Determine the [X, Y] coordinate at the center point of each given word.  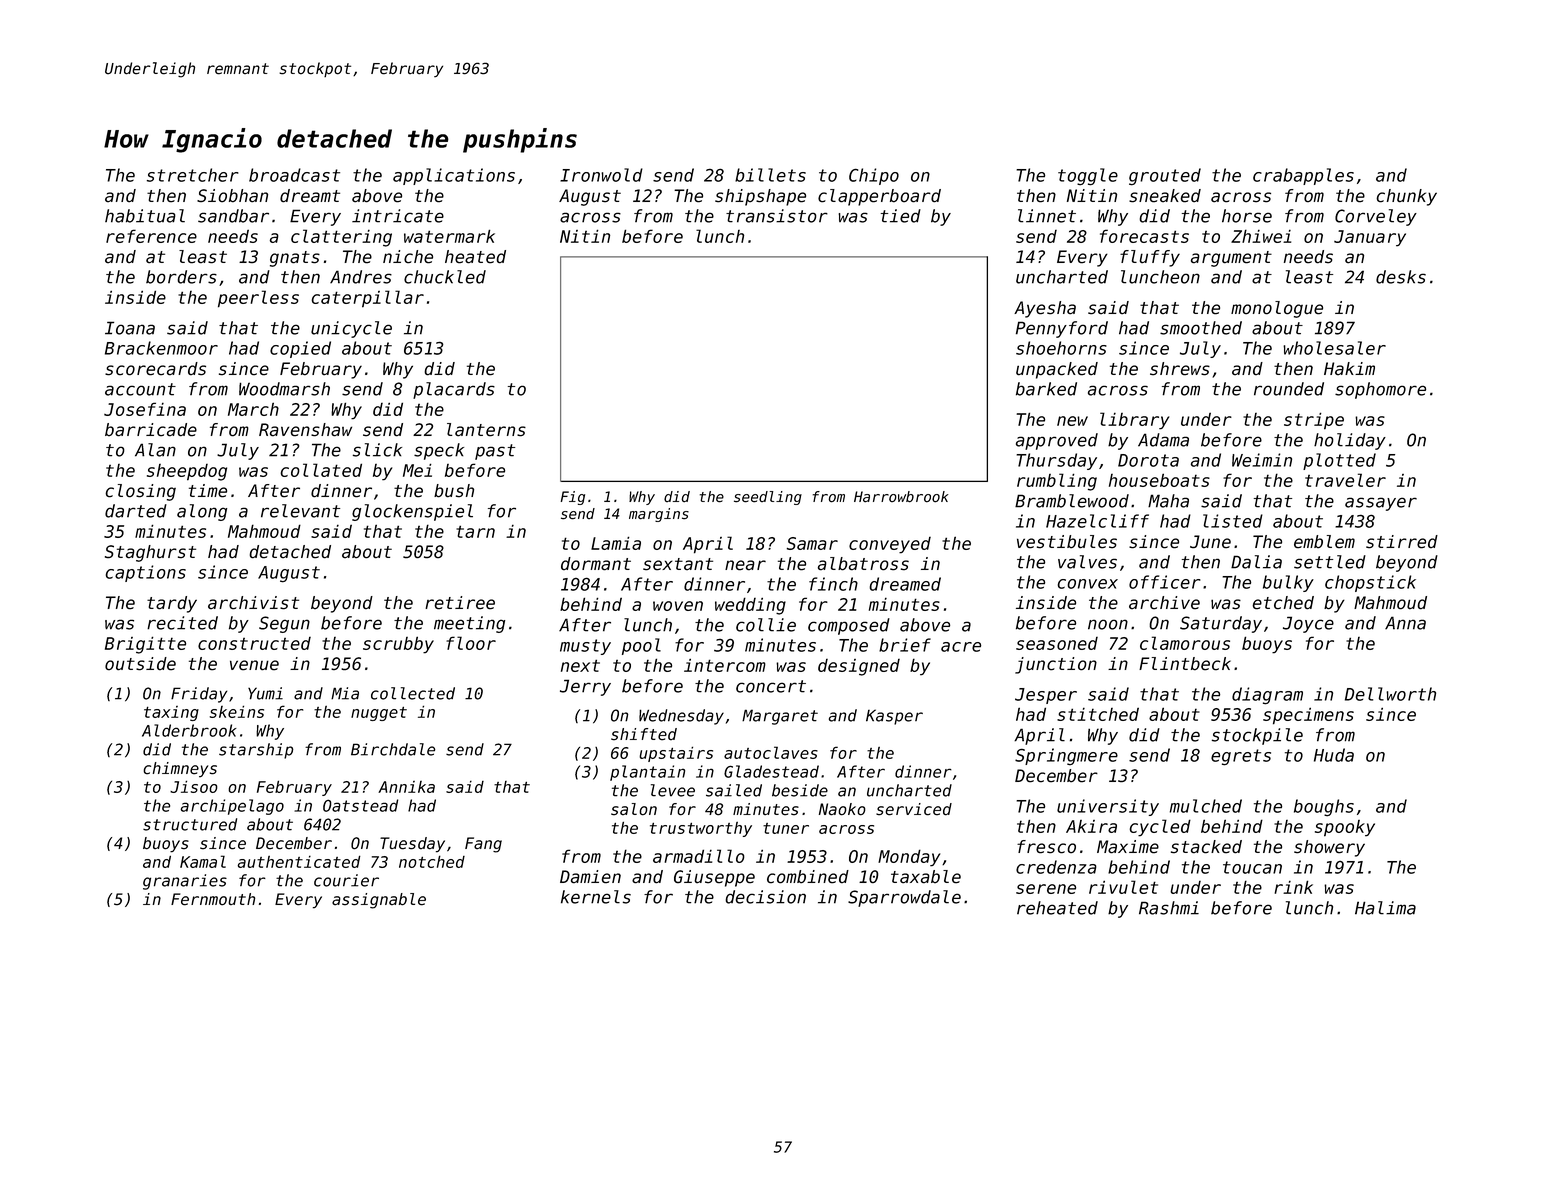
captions [146, 573]
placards [454, 390]
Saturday [1221, 624]
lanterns [486, 430]
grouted [1165, 177]
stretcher [193, 175]
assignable [379, 901]
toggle [1088, 177]
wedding [750, 606]
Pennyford [1062, 329]
